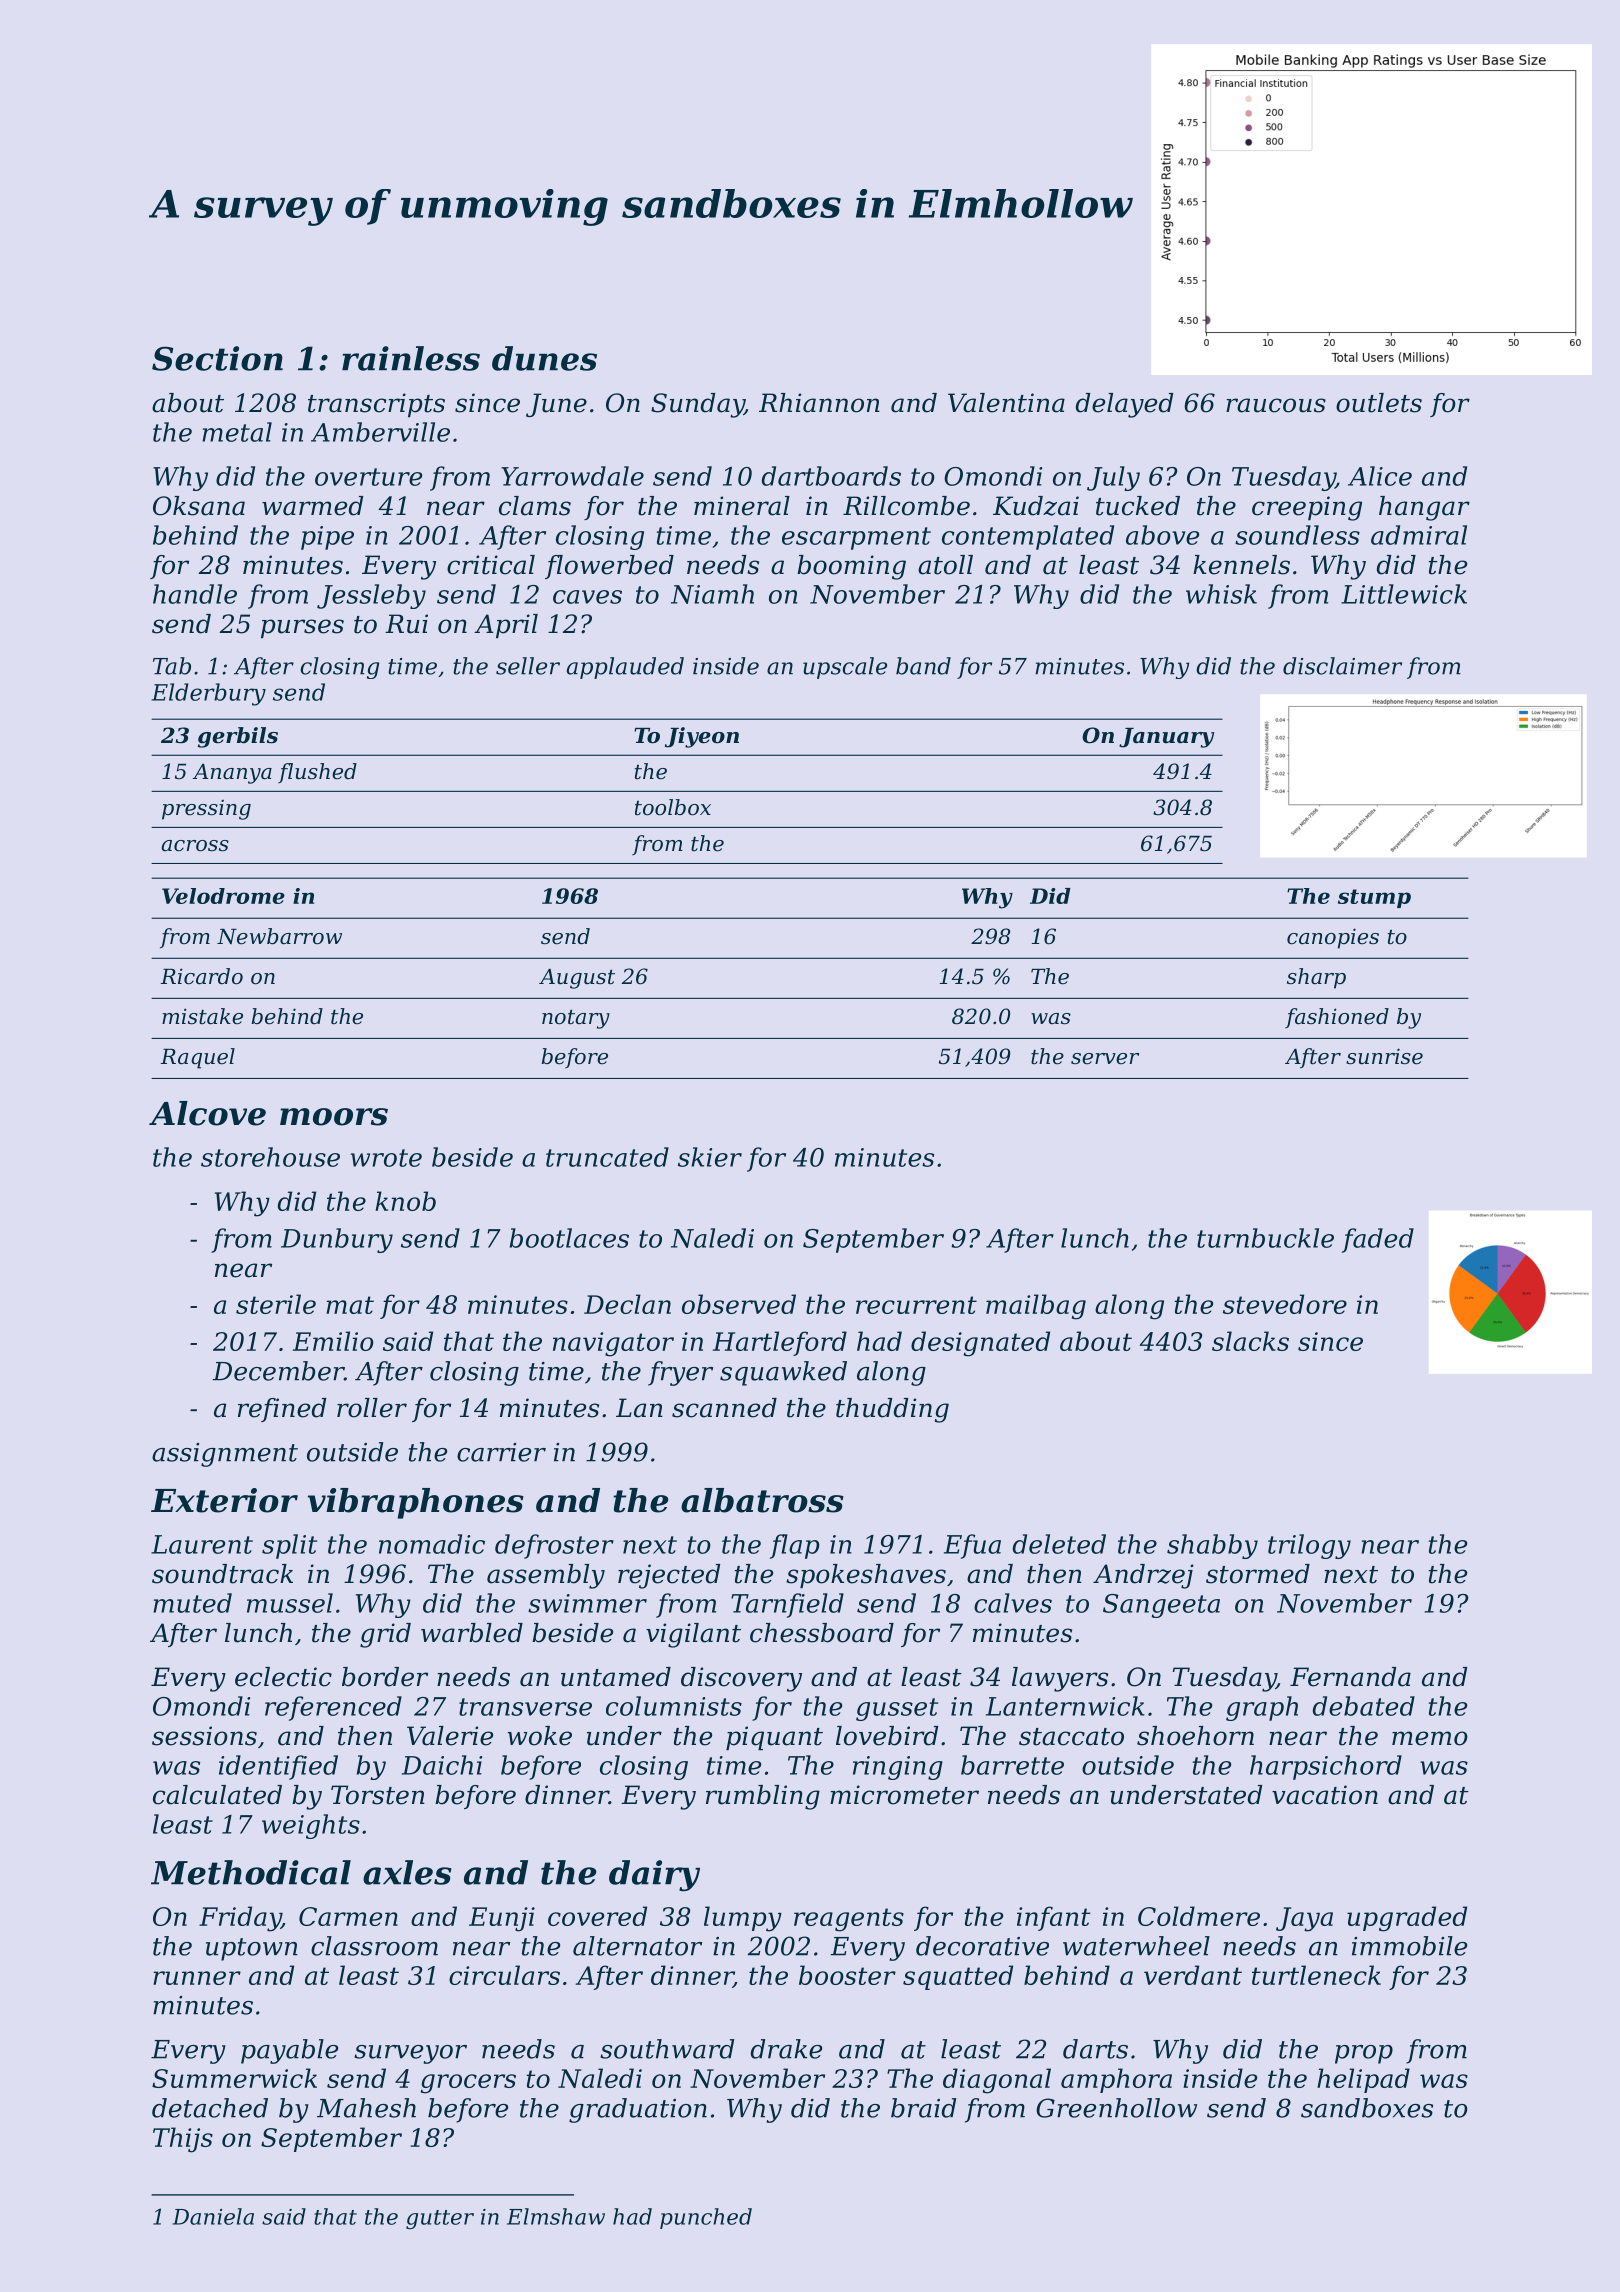 This screenshot has height=2292, width=1620. I want to click on Newbarrow, so click(279, 936).
